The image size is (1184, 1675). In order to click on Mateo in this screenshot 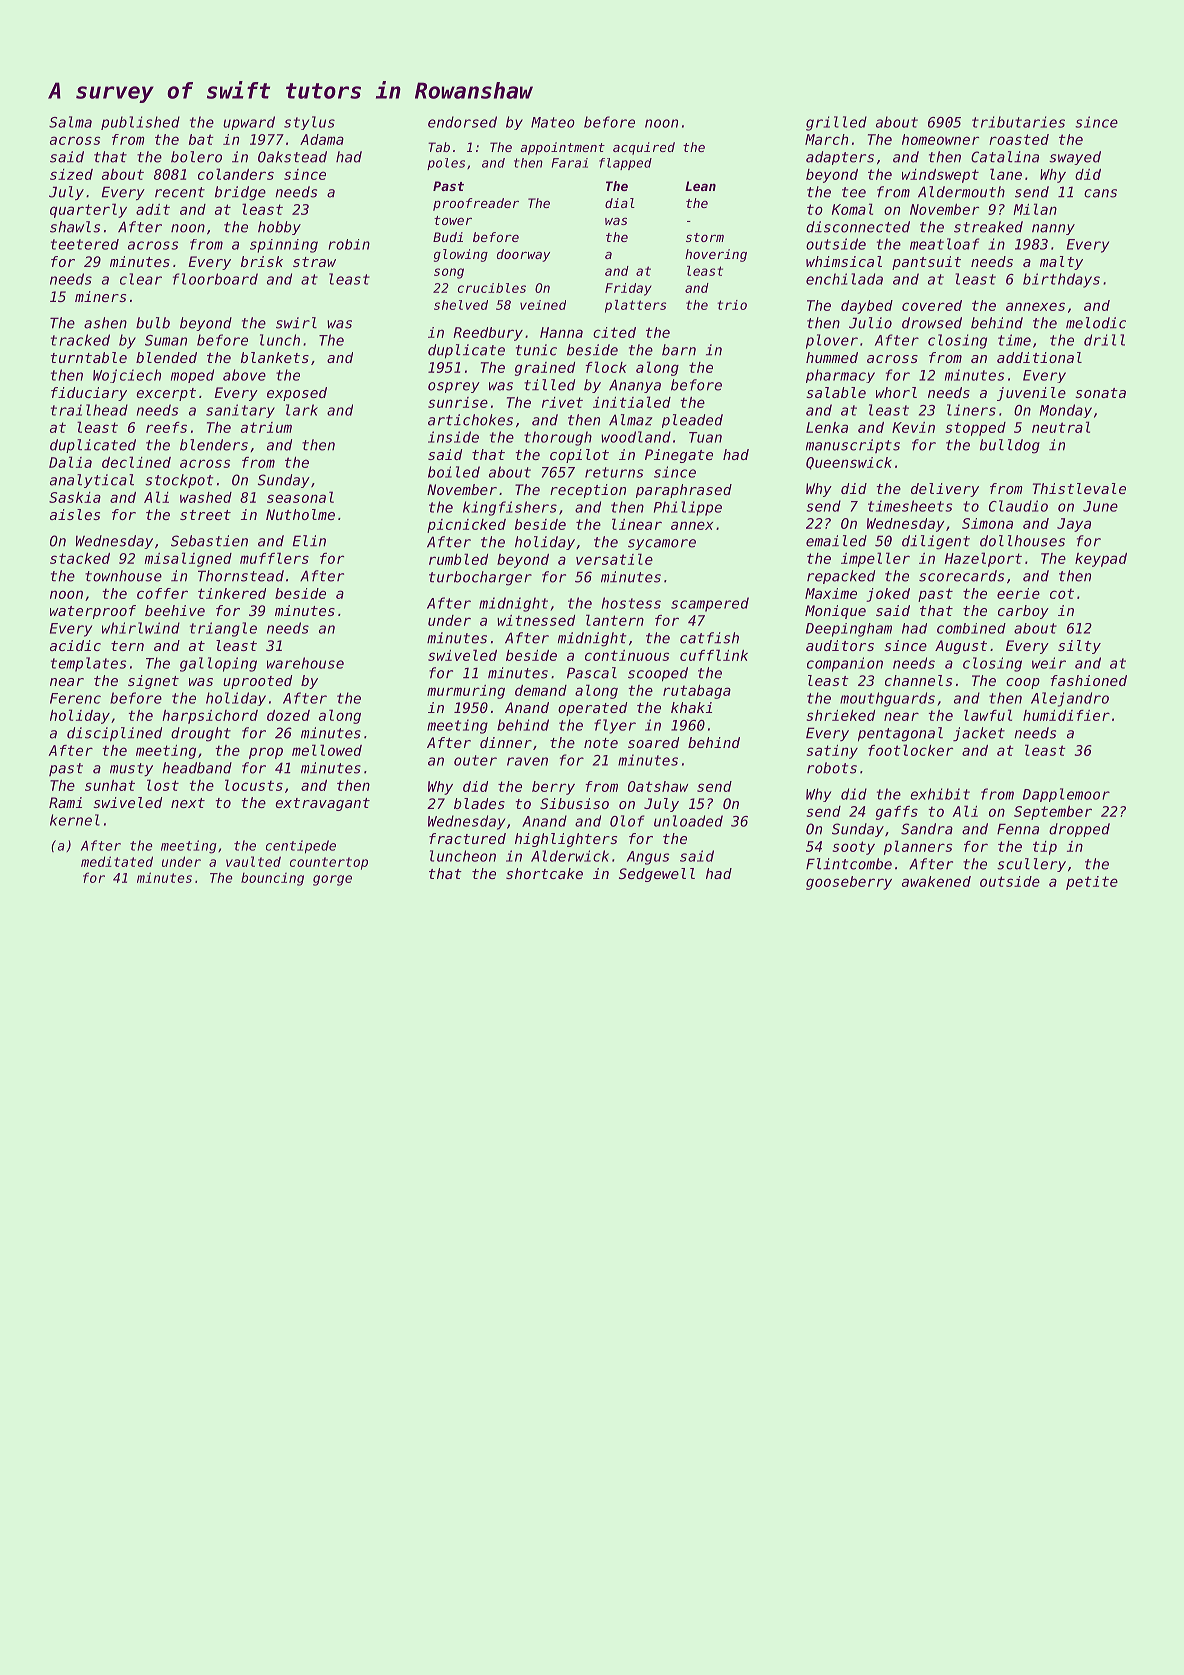, I will do `click(553, 122)`.
